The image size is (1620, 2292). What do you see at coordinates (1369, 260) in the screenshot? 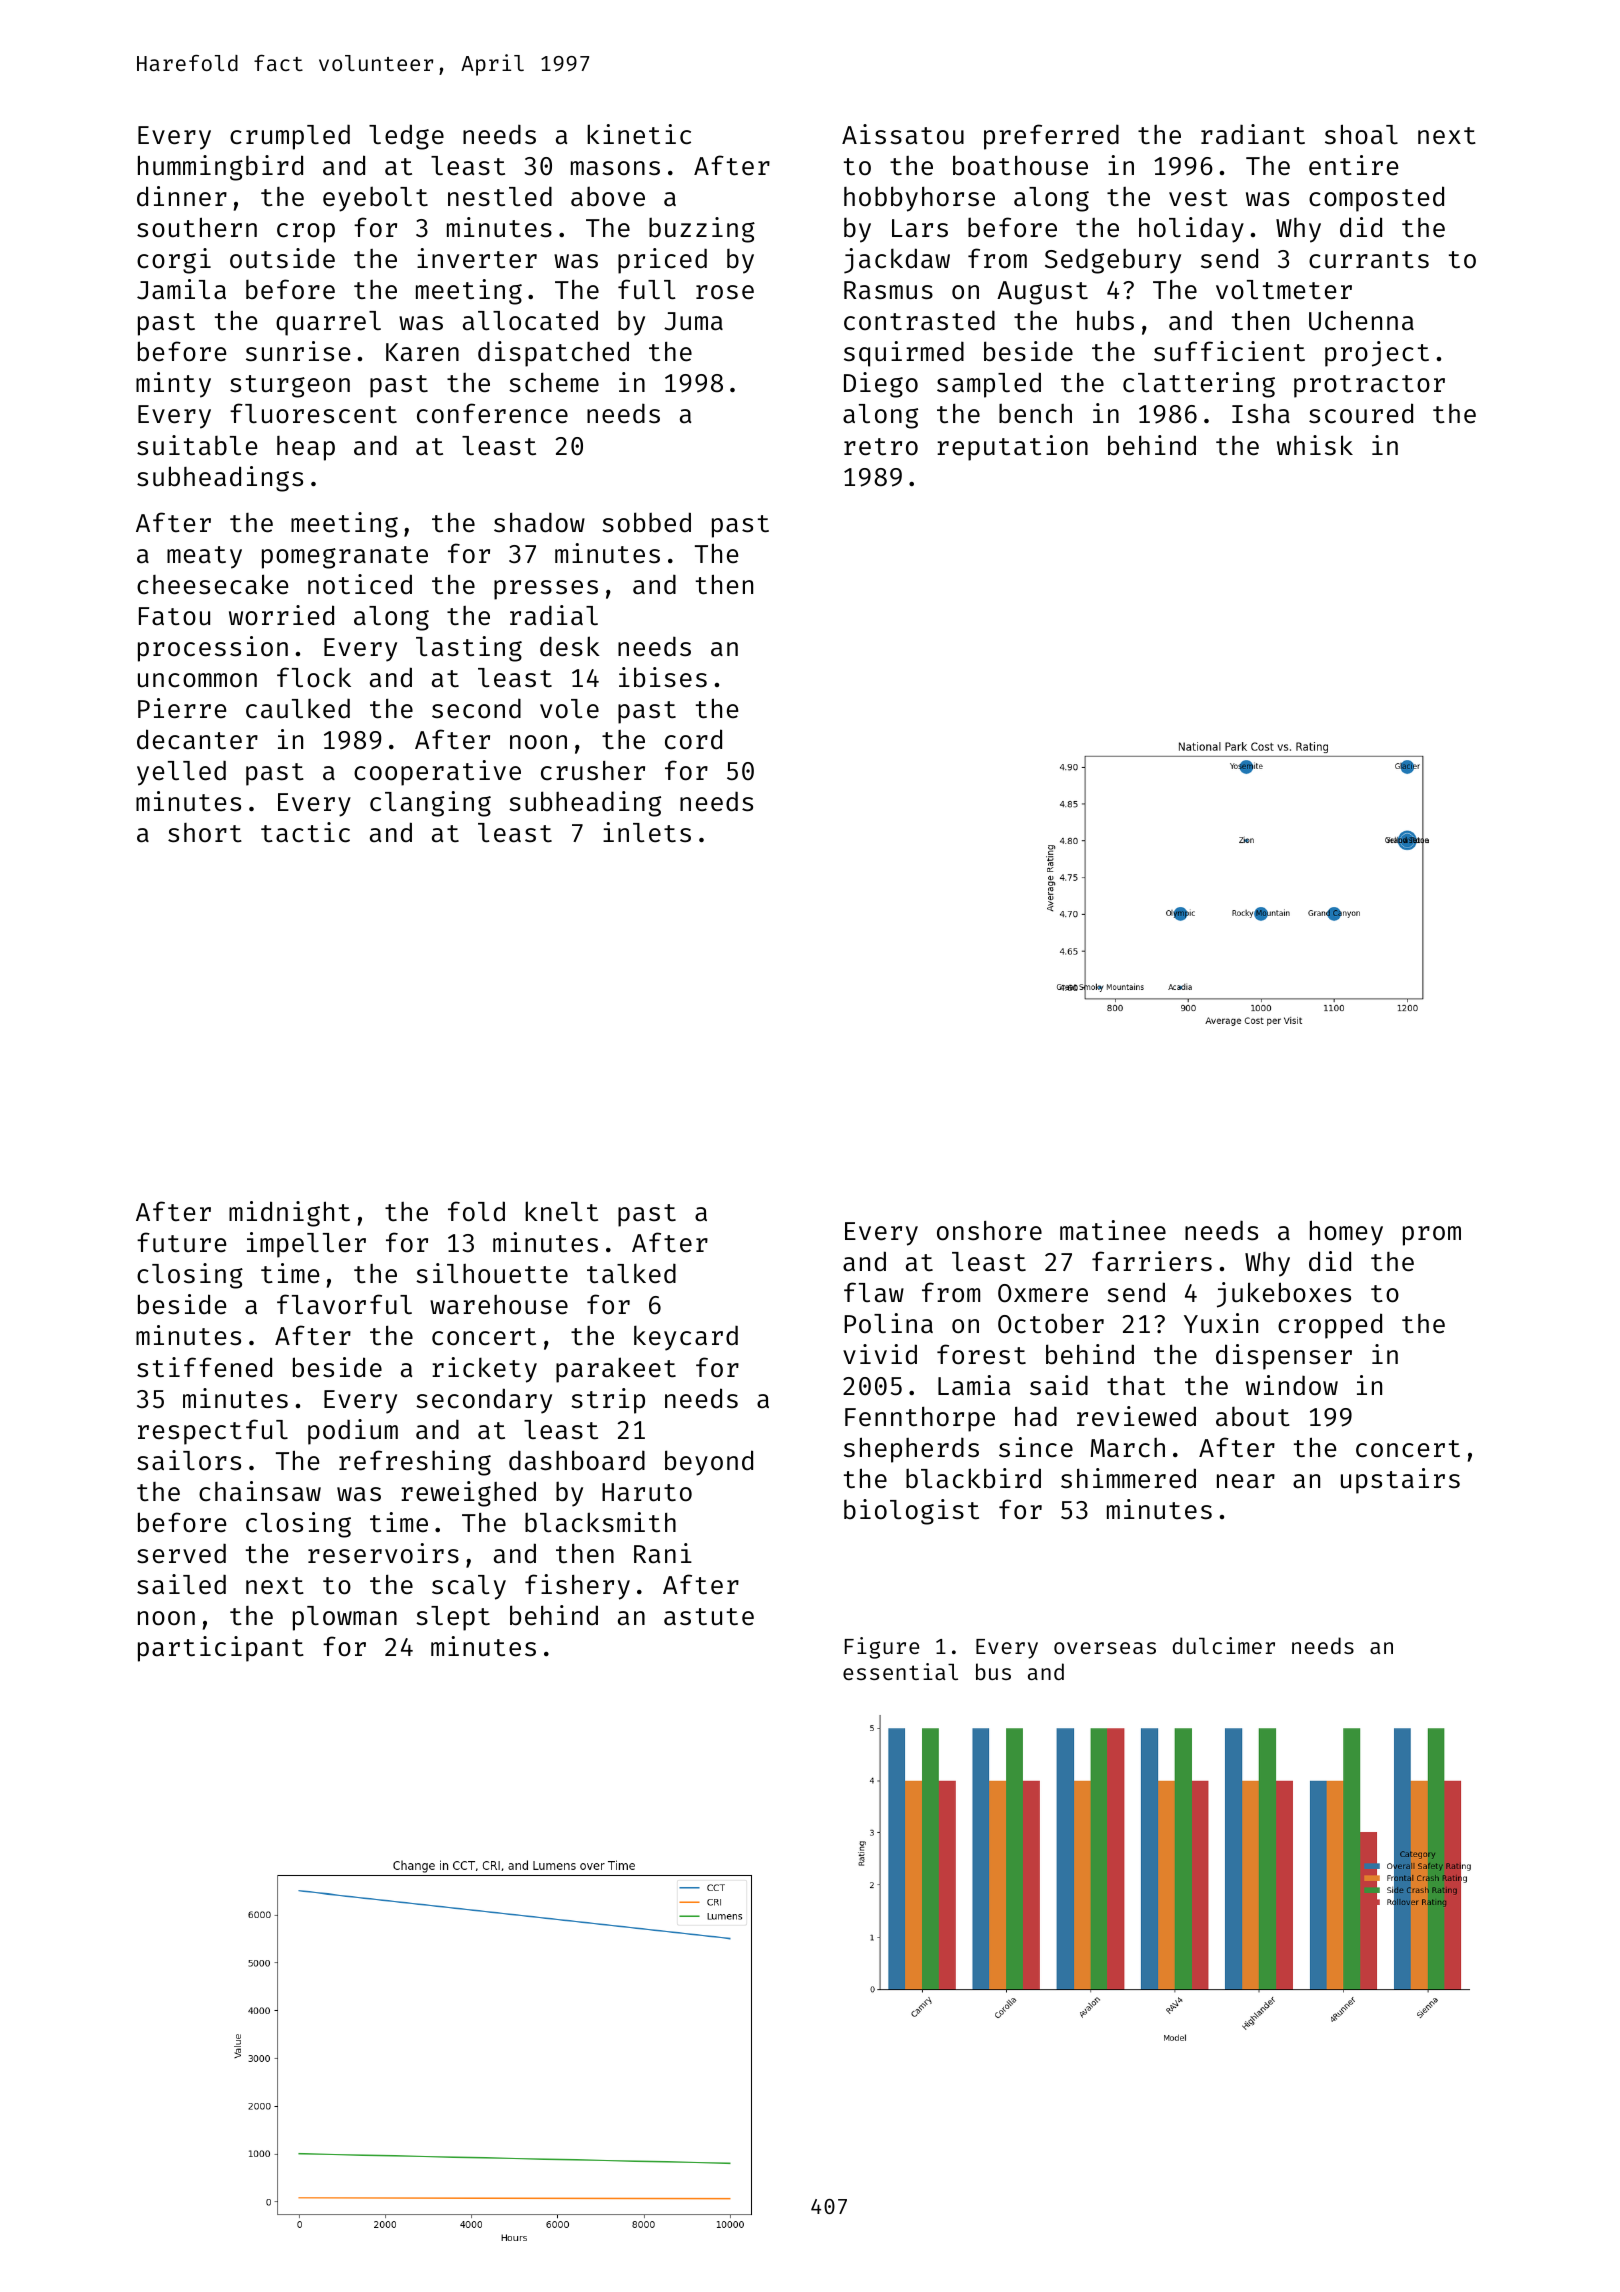
I see `currants` at bounding box center [1369, 260].
